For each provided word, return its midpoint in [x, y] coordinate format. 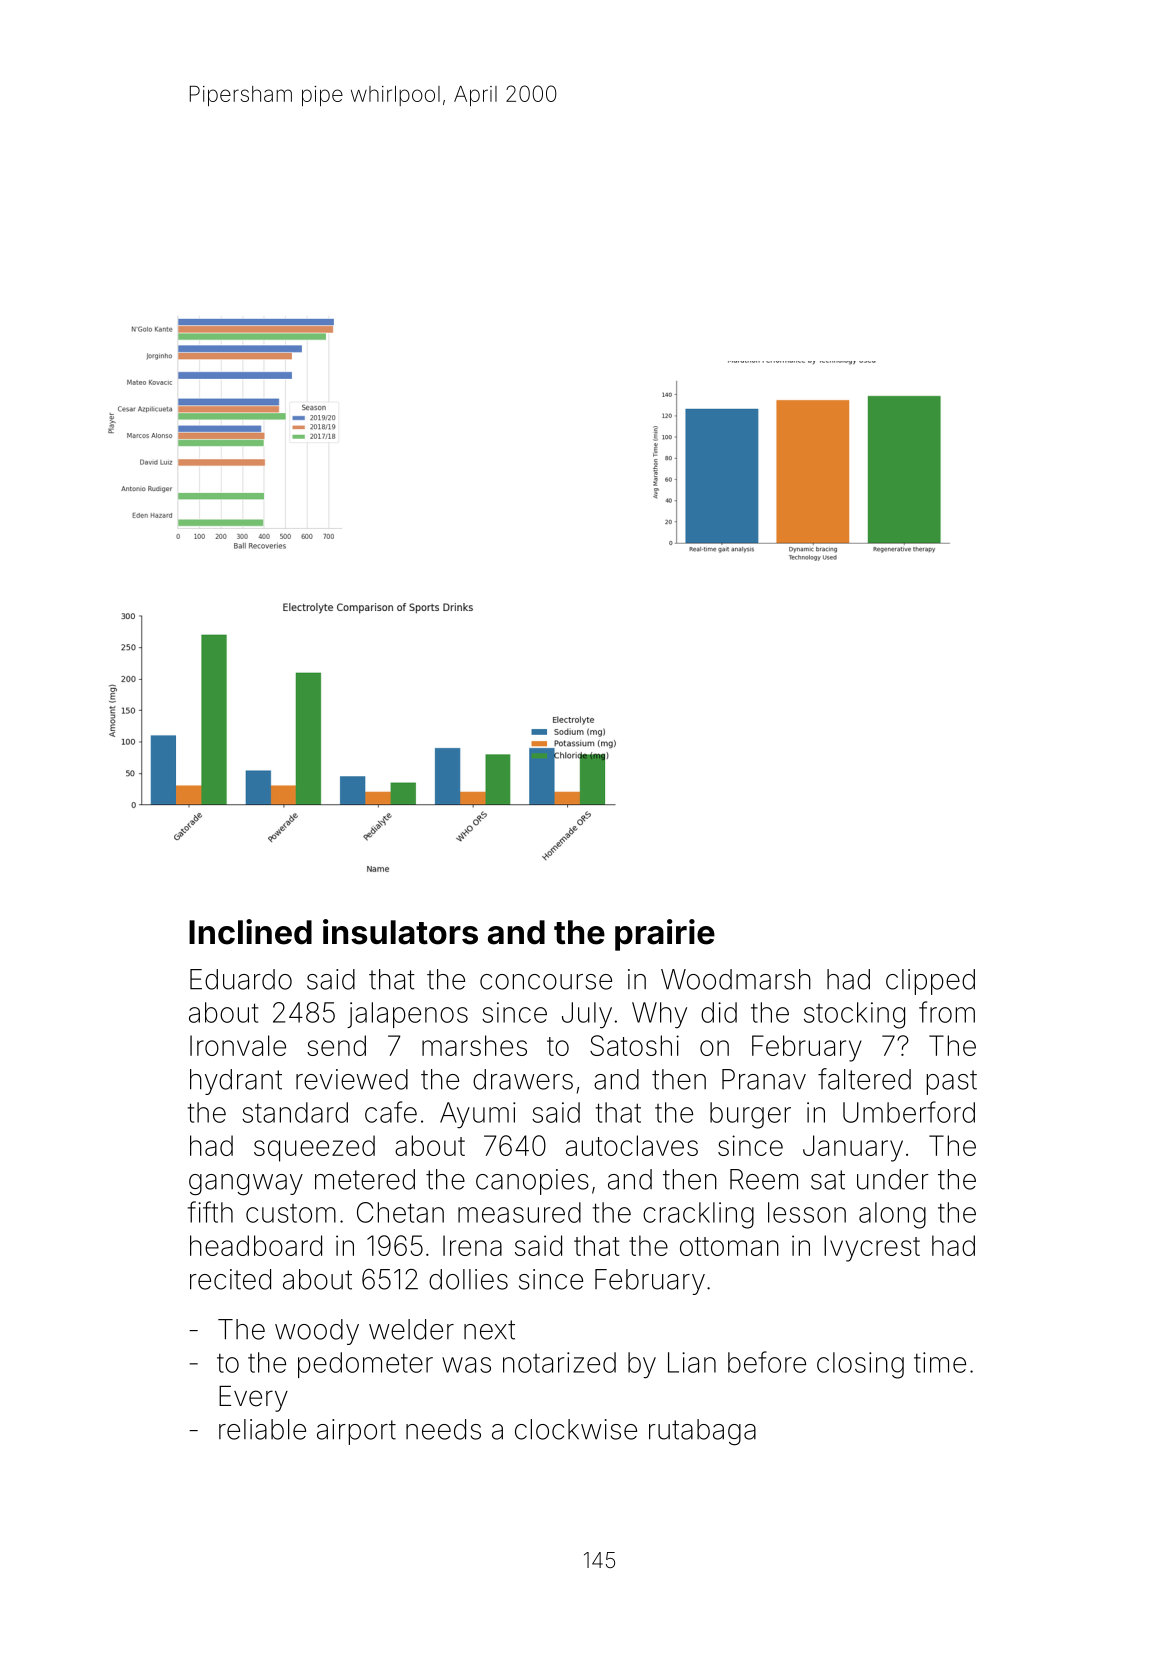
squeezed [314, 1148]
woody [317, 1332]
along [892, 1215]
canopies [532, 1182]
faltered [864, 1079]
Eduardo [241, 979]
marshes [474, 1045]
